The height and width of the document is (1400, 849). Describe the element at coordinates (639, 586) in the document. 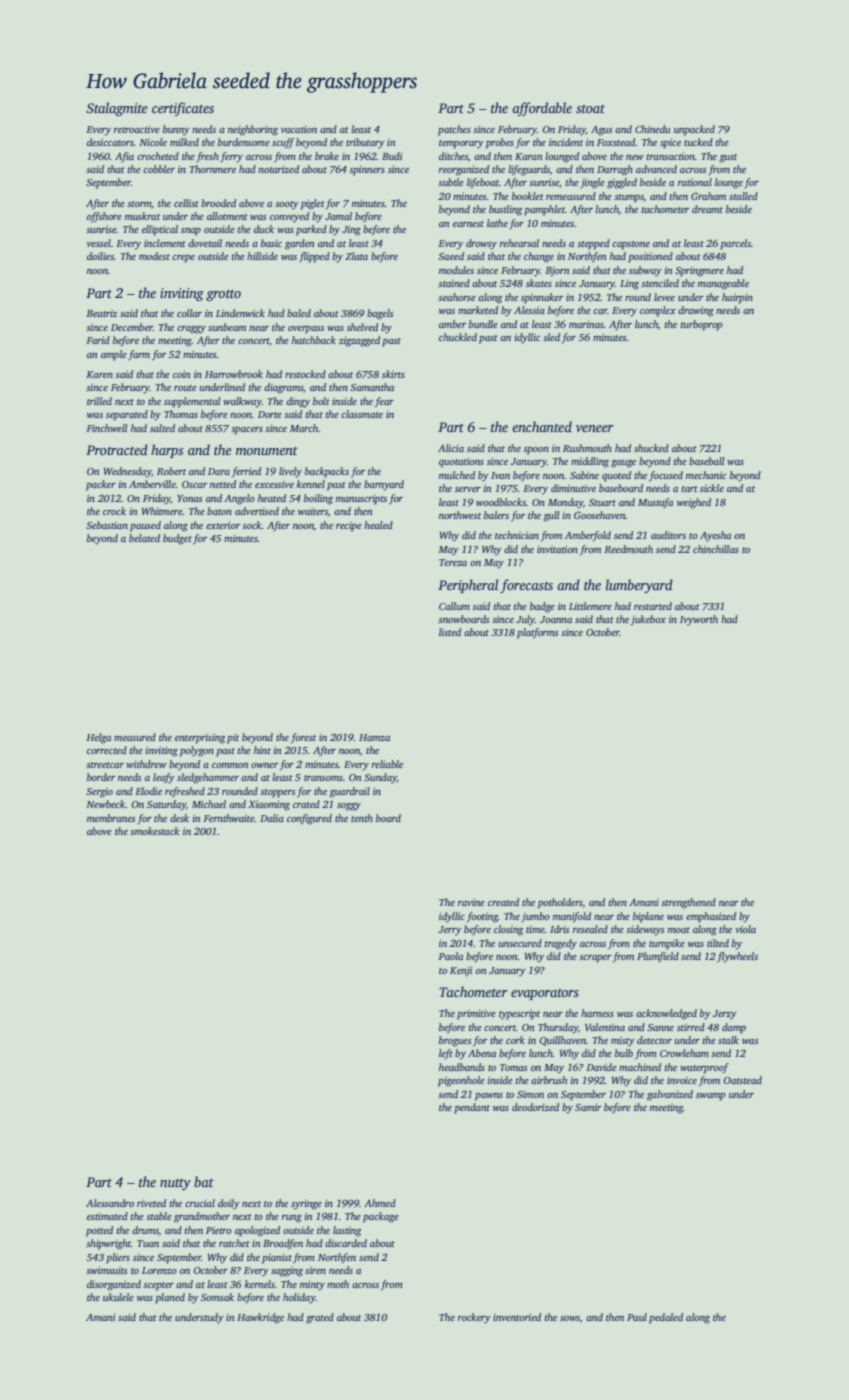

I see `lumberyard` at that location.
